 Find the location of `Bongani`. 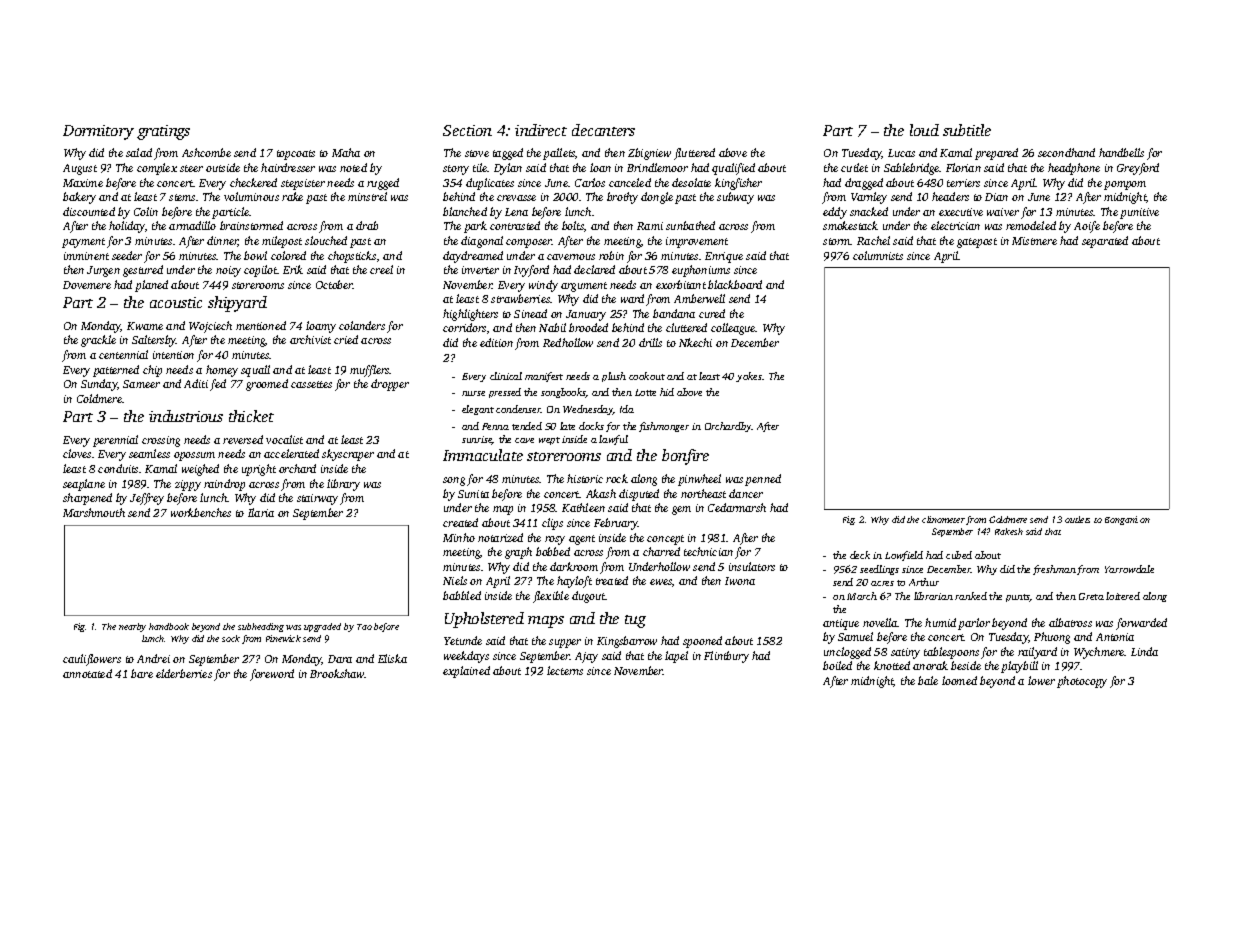

Bongani is located at coordinates (1121, 520).
